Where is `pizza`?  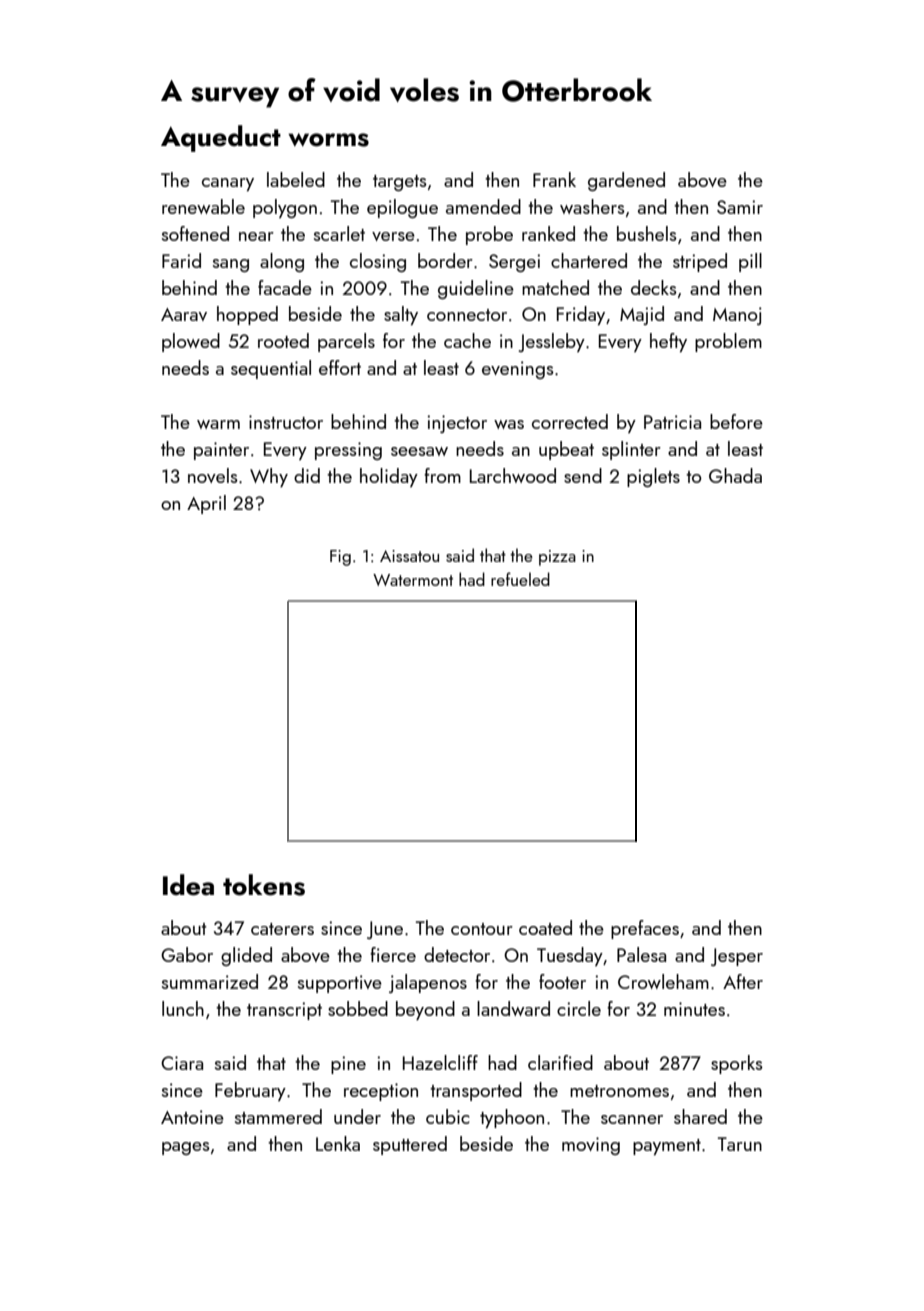 pizza is located at coordinates (557, 558).
